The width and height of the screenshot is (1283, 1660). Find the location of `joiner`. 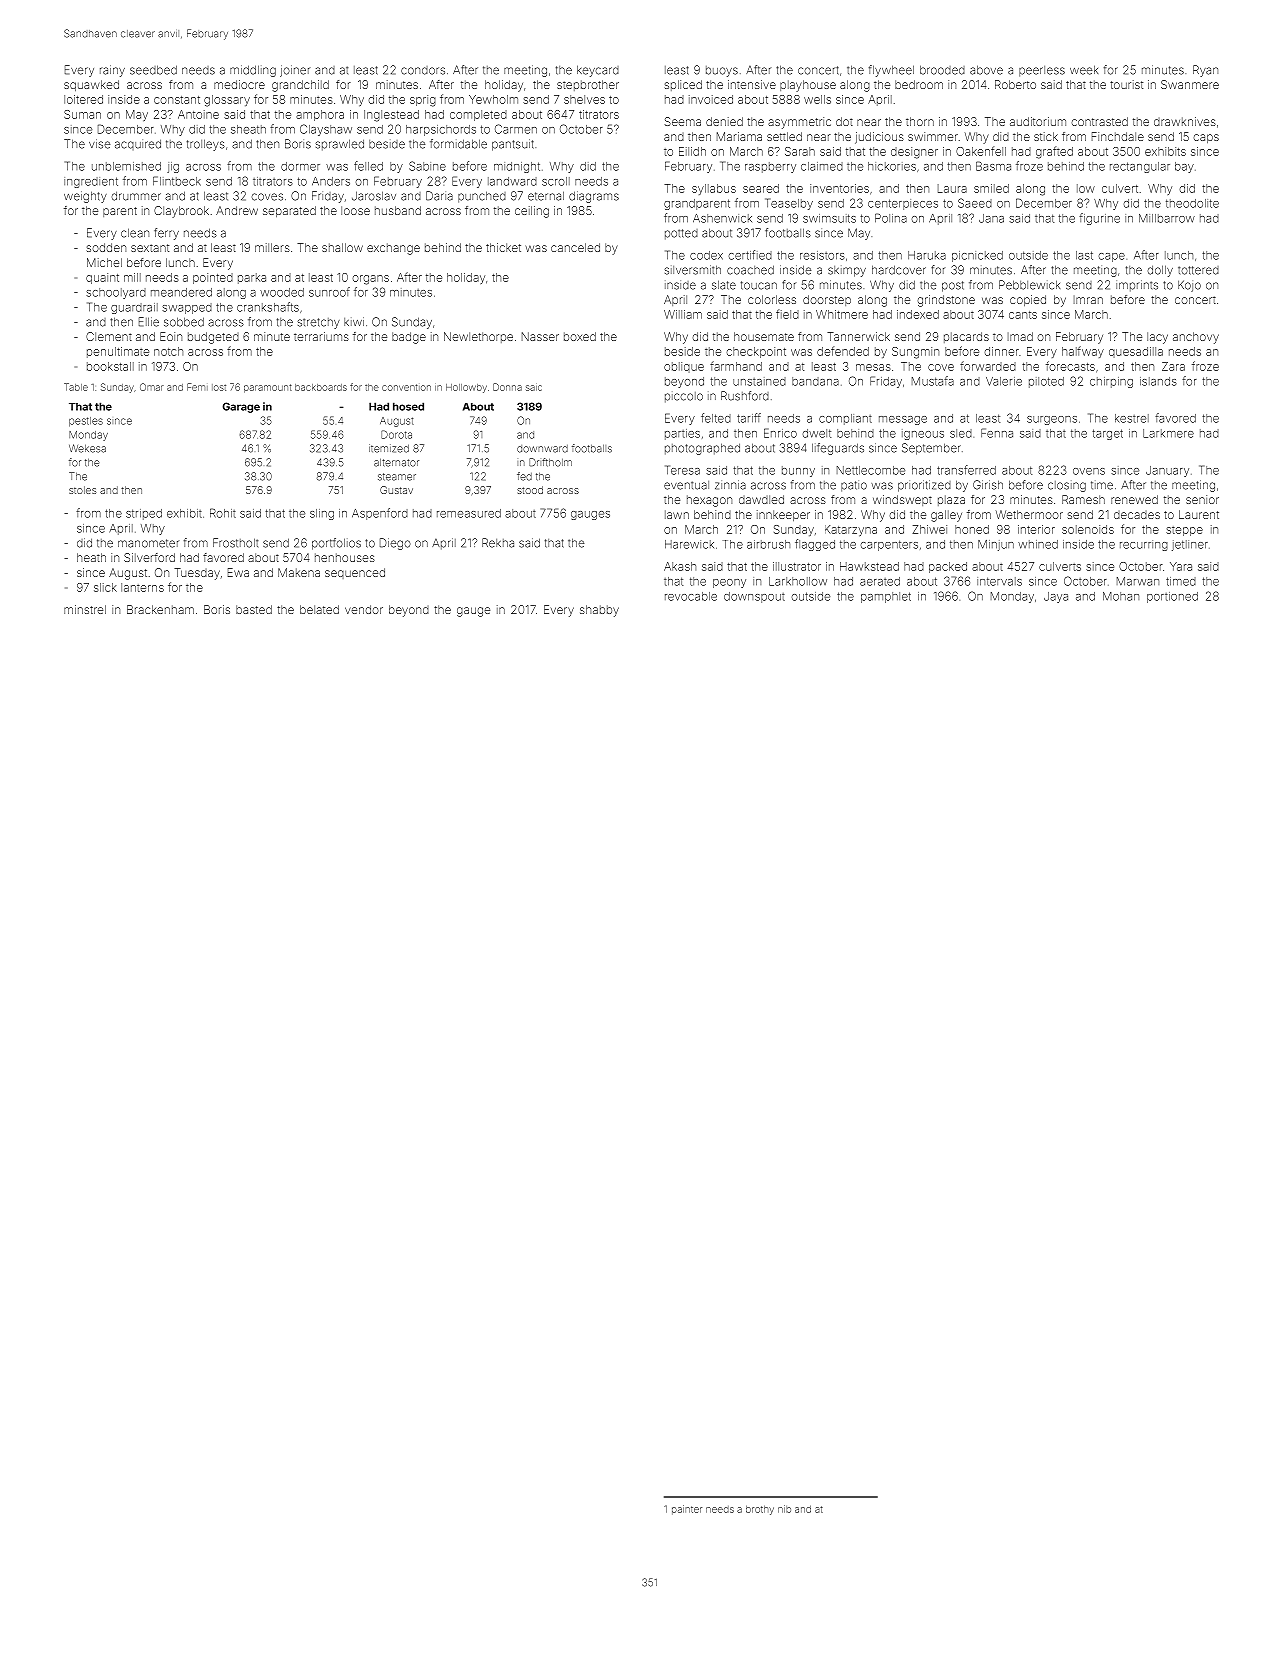

joiner is located at coordinates (295, 71).
